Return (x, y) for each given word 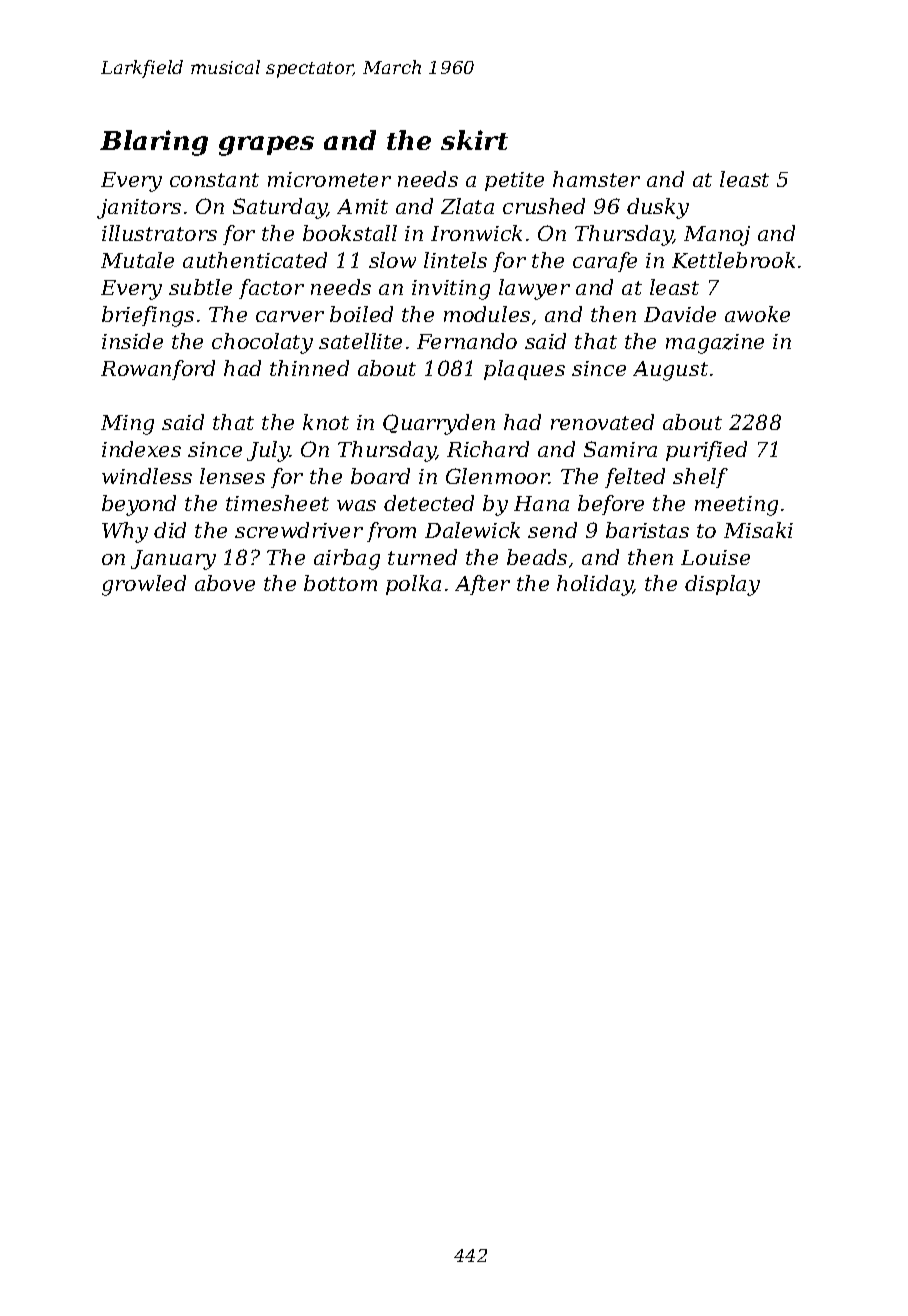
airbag (347, 559)
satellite (360, 341)
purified (706, 451)
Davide (680, 314)
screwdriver (299, 530)
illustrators (159, 233)
